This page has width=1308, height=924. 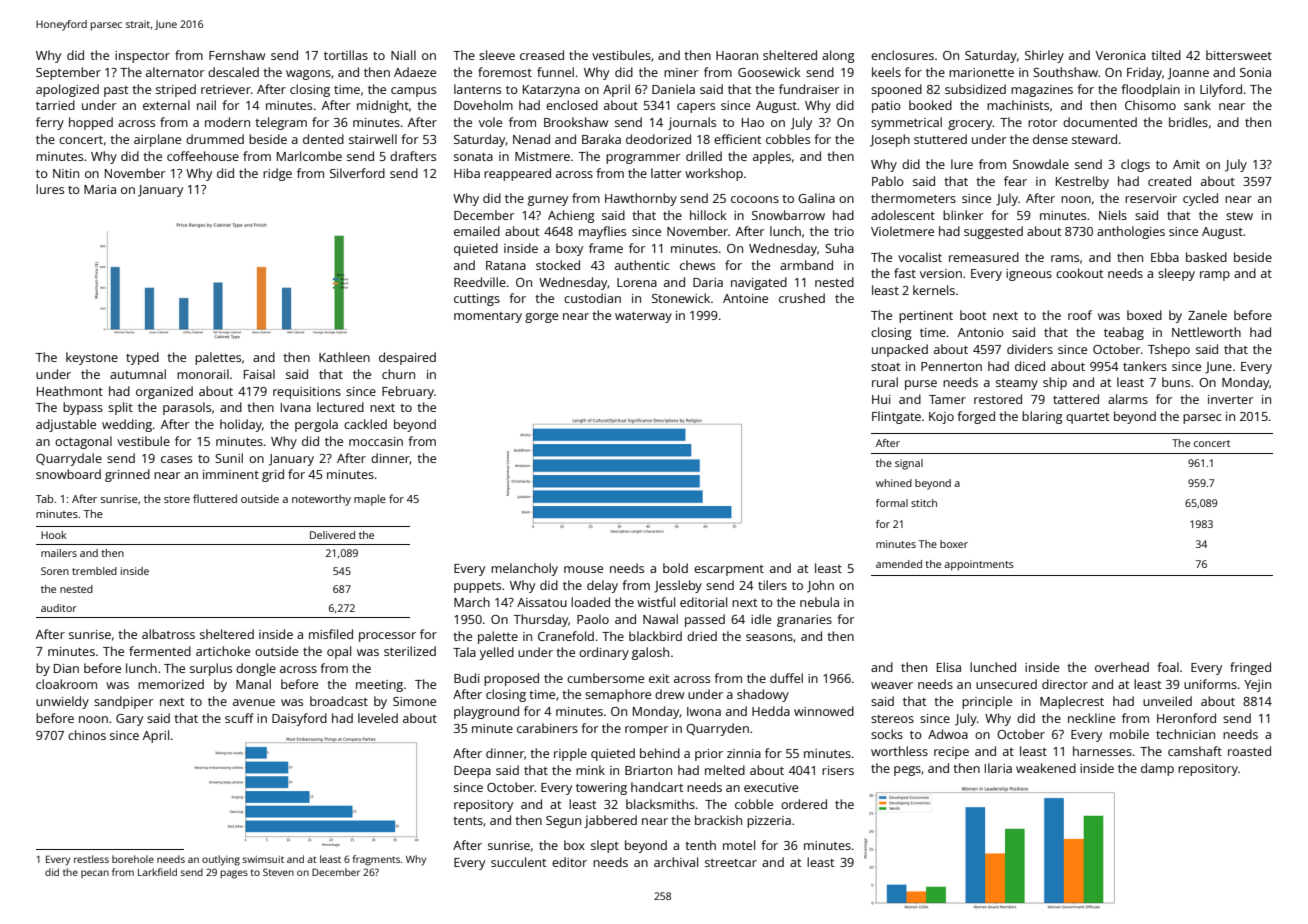 I want to click on unpacked, so click(x=900, y=350).
